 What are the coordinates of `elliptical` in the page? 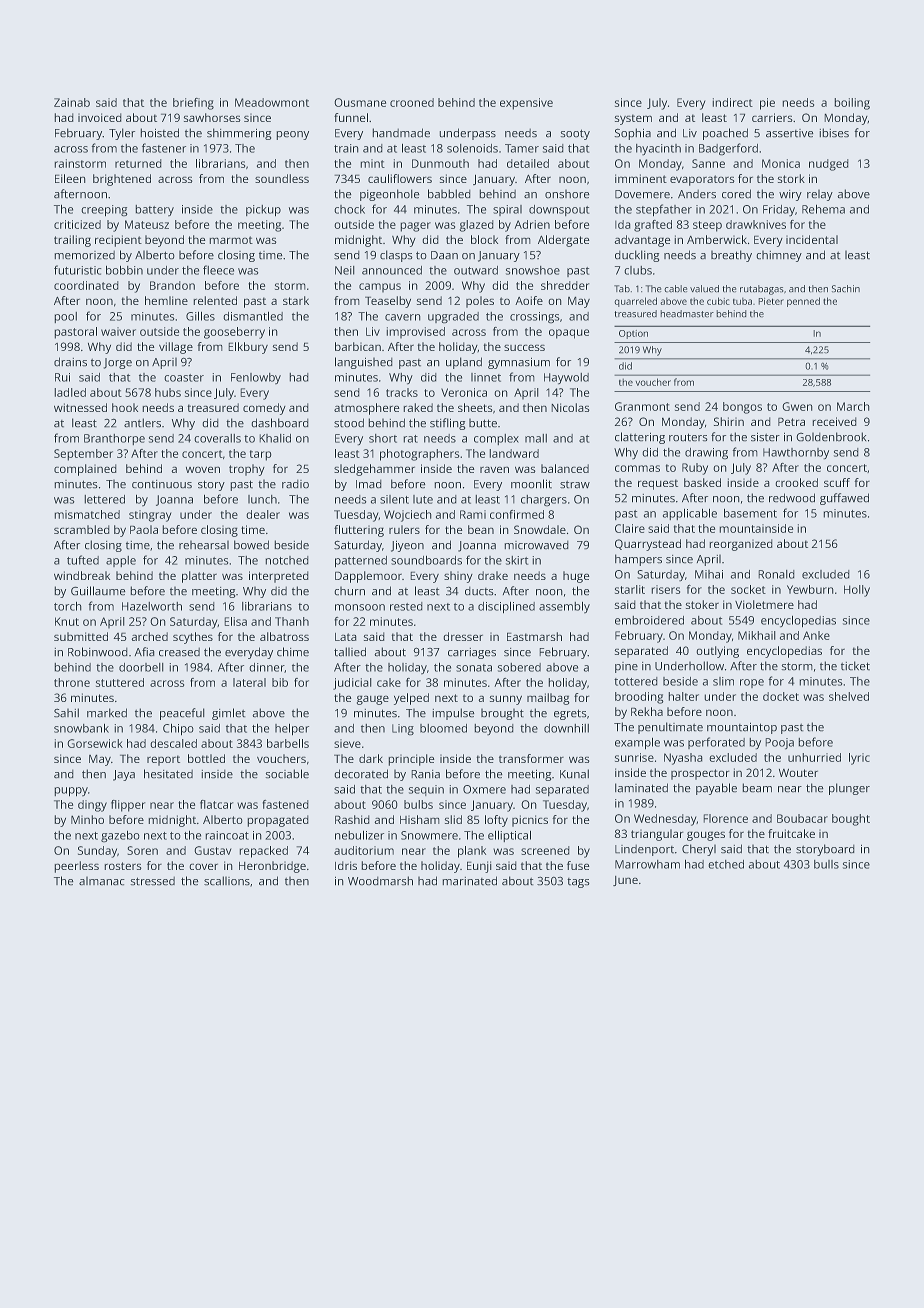 It's located at (509, 836).
